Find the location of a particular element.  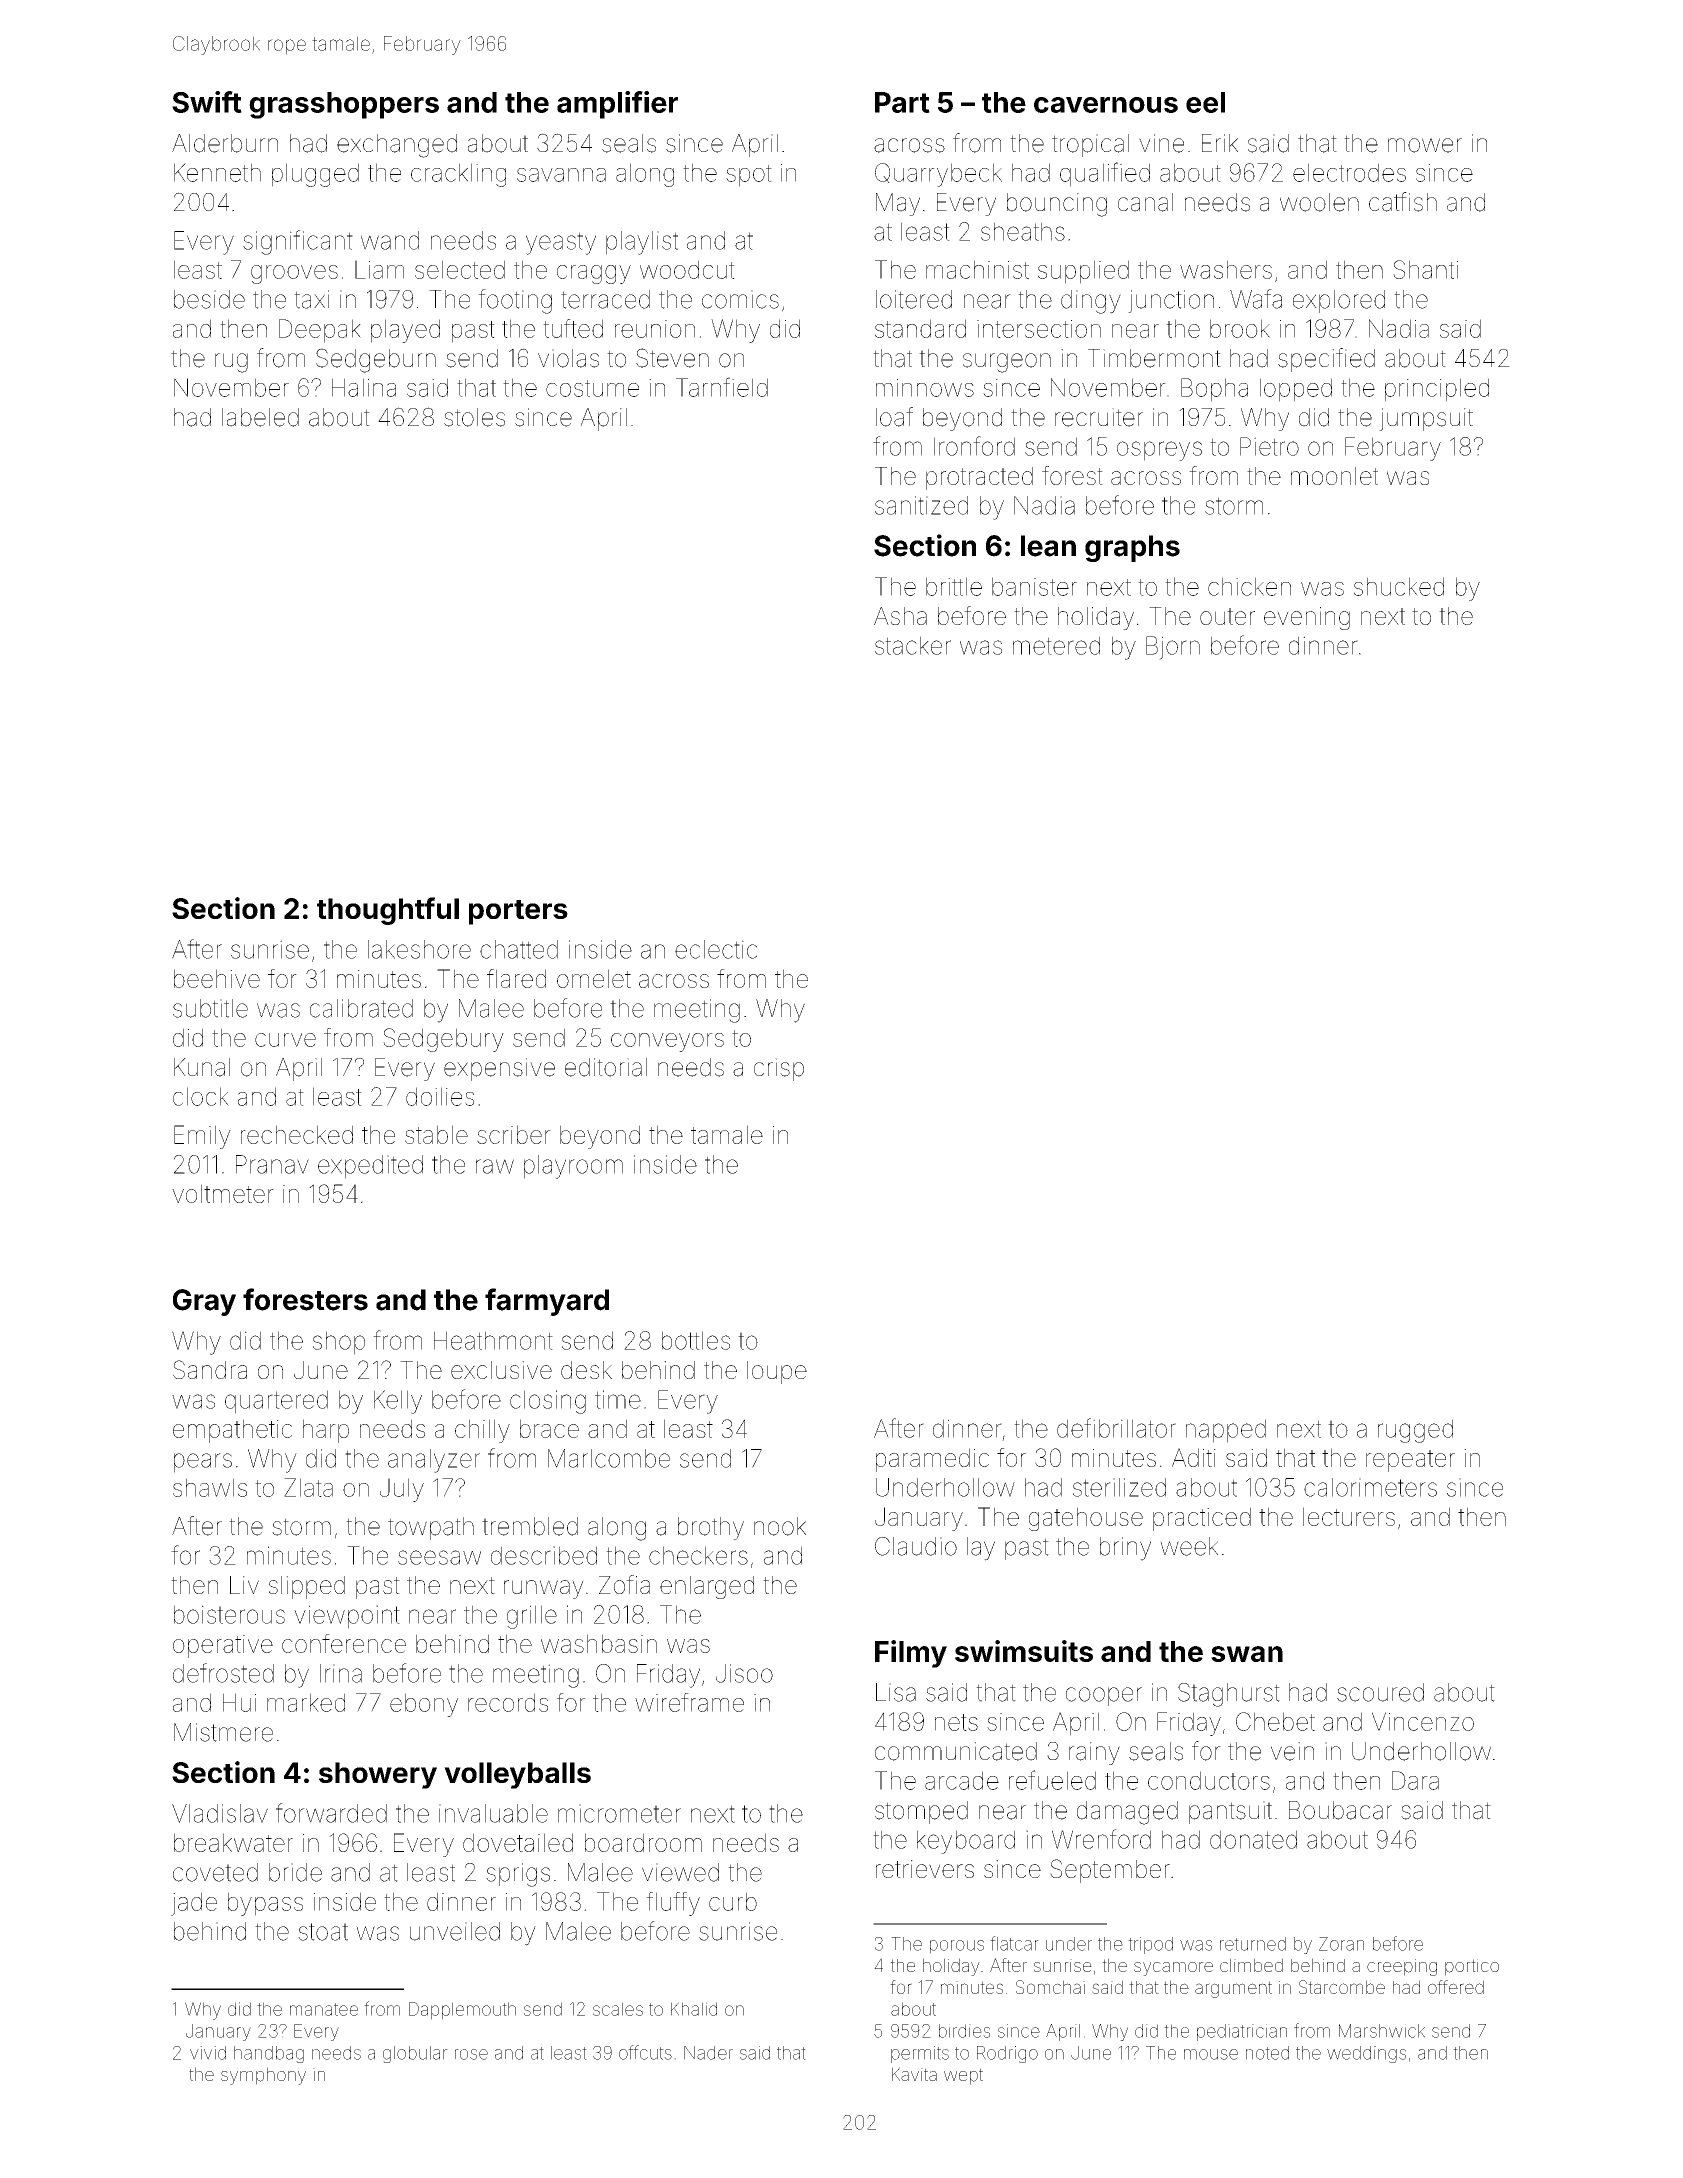

Pranav is located at coordinates (272, 1164).
